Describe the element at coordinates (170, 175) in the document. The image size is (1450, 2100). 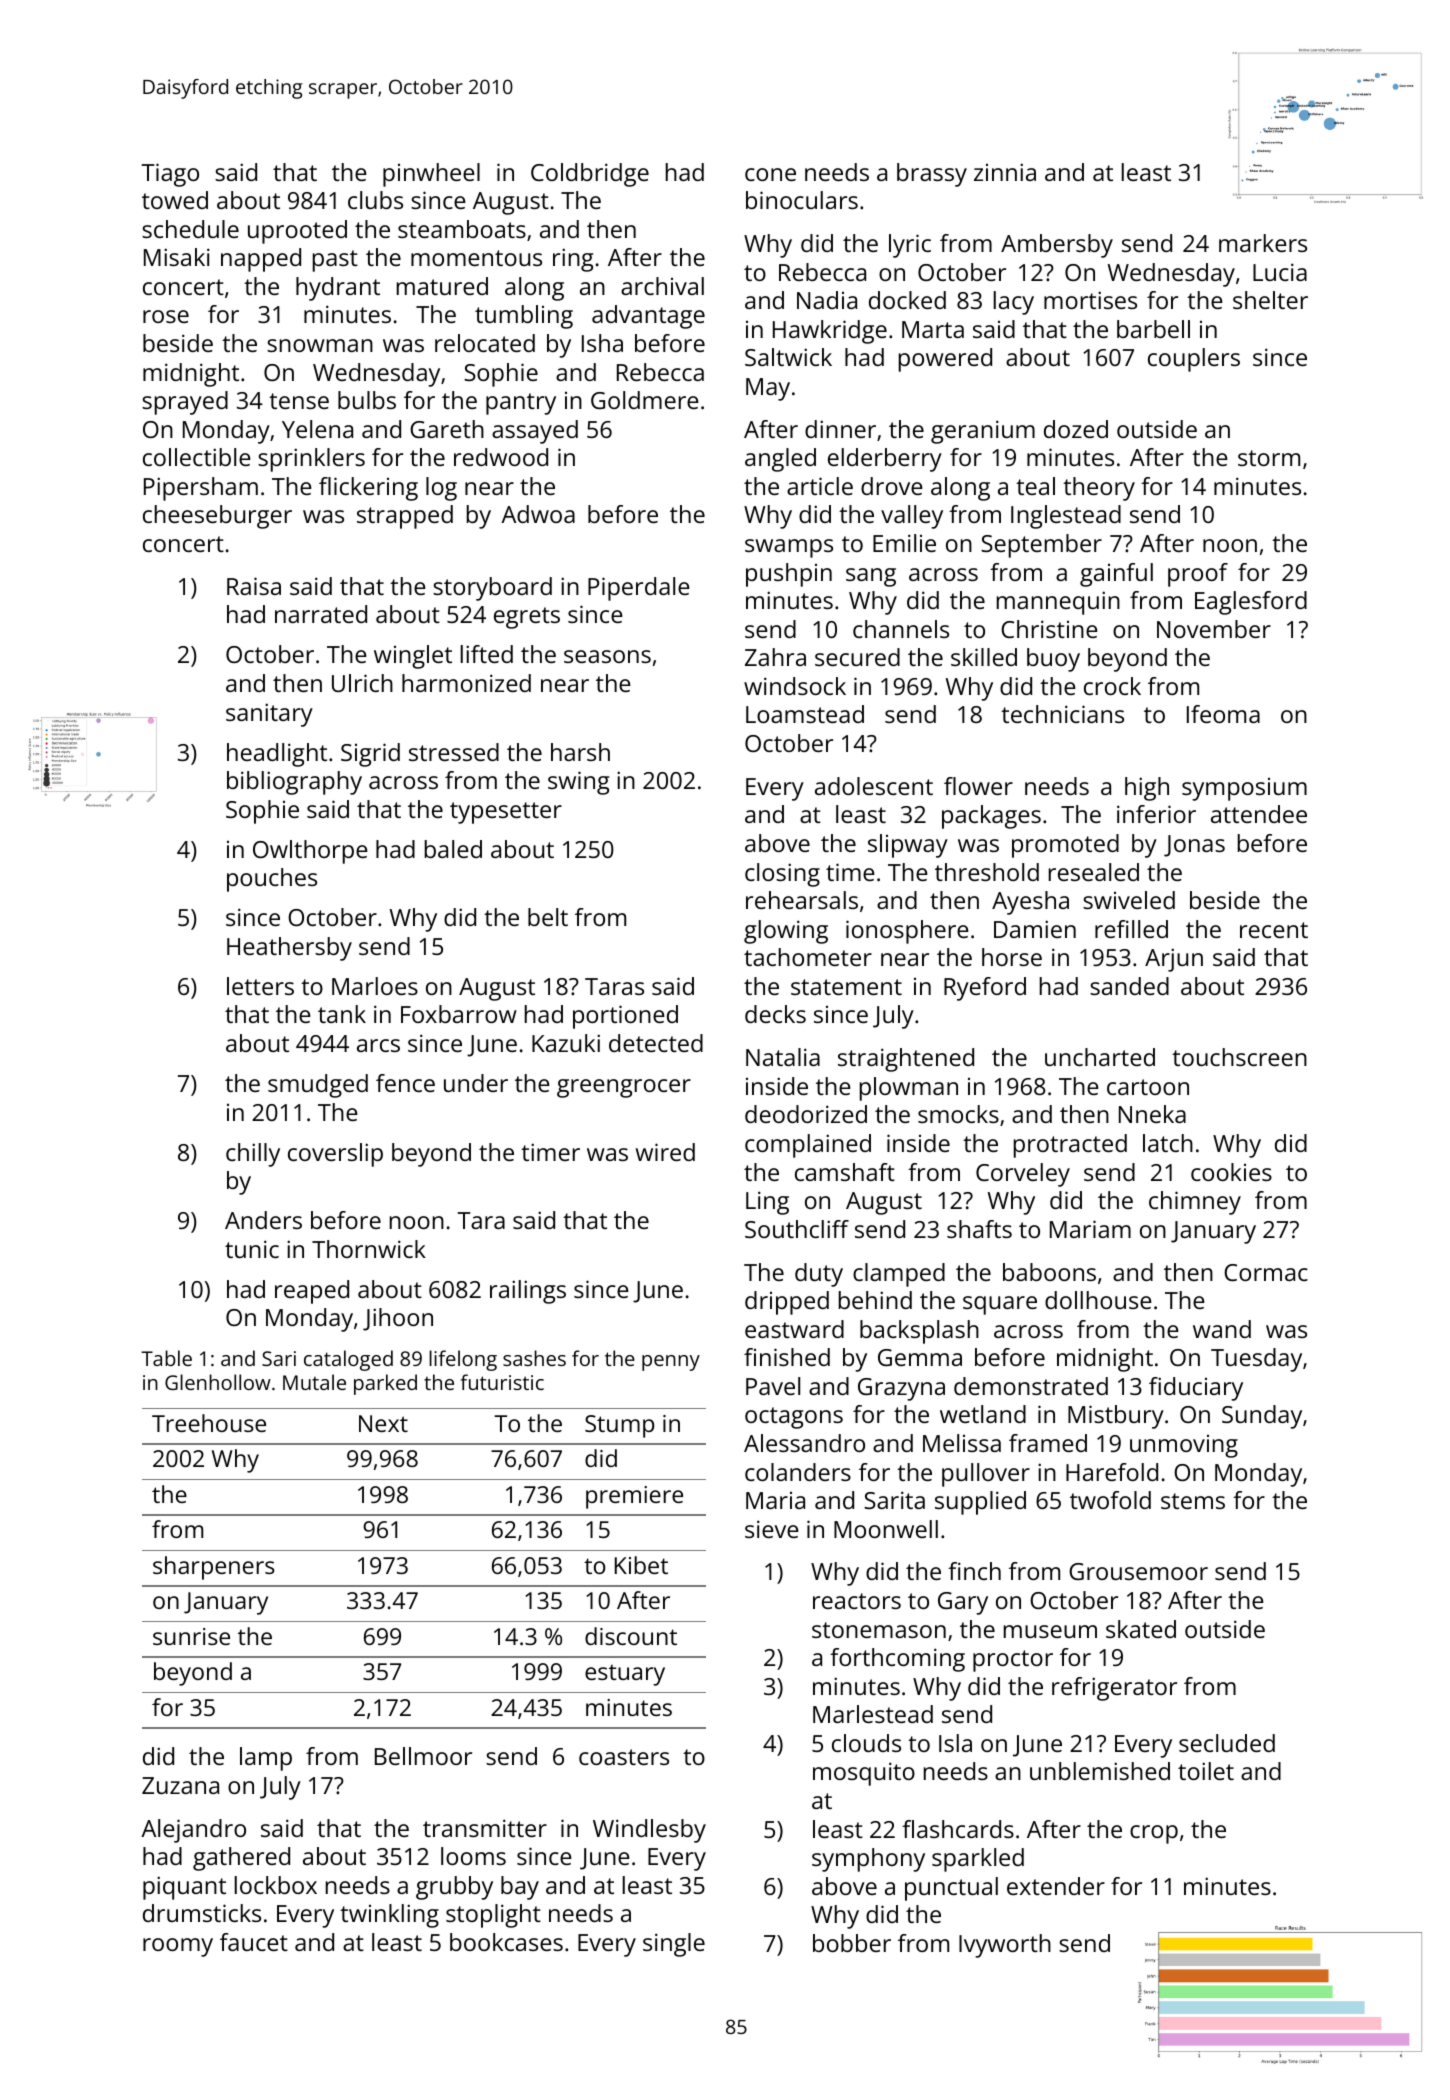
I see `Tiago` at that location.
